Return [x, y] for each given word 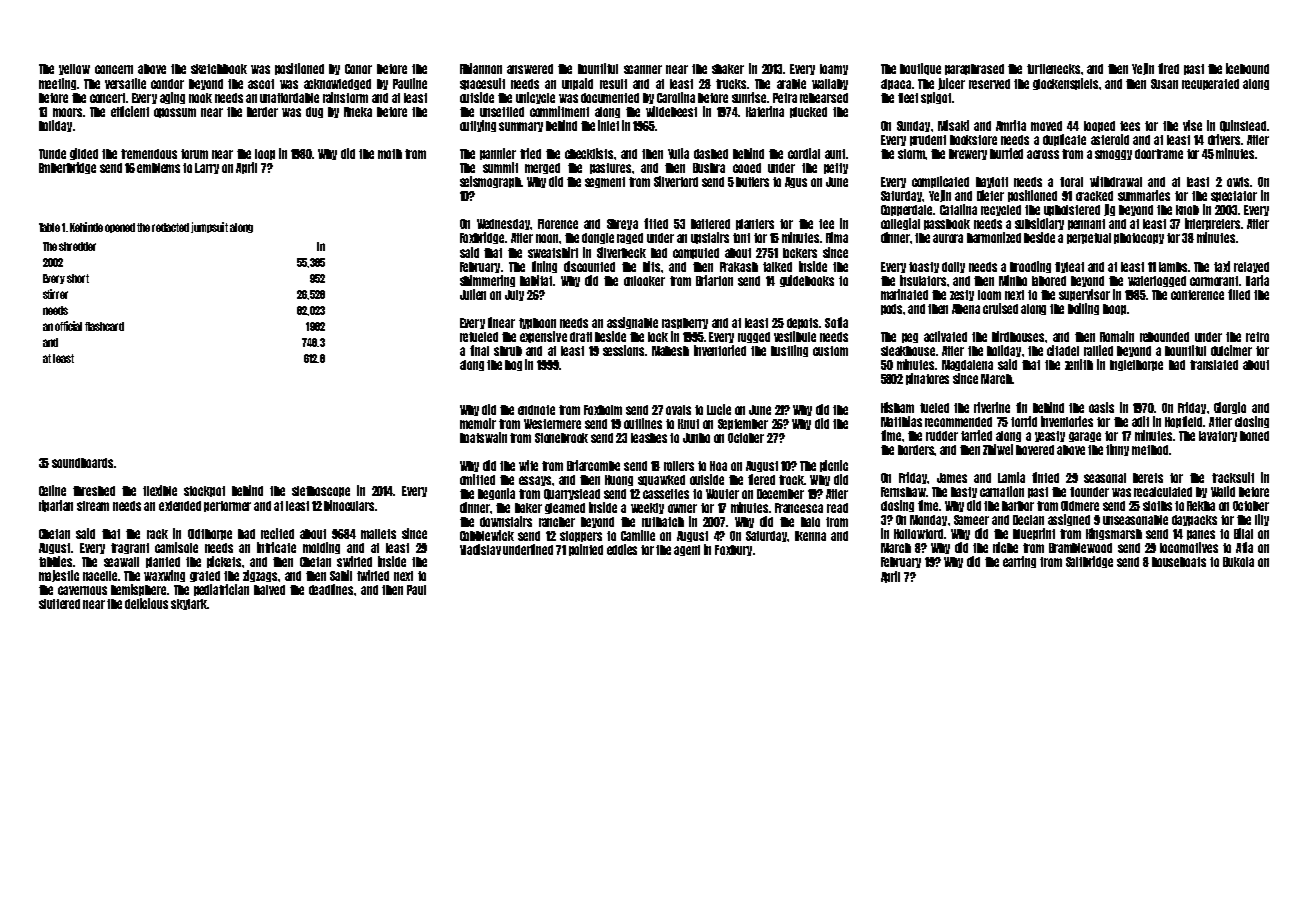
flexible [160, 490]
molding [321, 548]
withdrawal [1116, 181]
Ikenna [810, 536]
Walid [1223, 491]
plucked [808, 112]
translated [1214, 365]
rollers [679, 466]
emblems [158, 168]
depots [802, 323]
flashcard [104, 326]
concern [114, 69]
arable [791, 84]
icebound [1247, 68]
